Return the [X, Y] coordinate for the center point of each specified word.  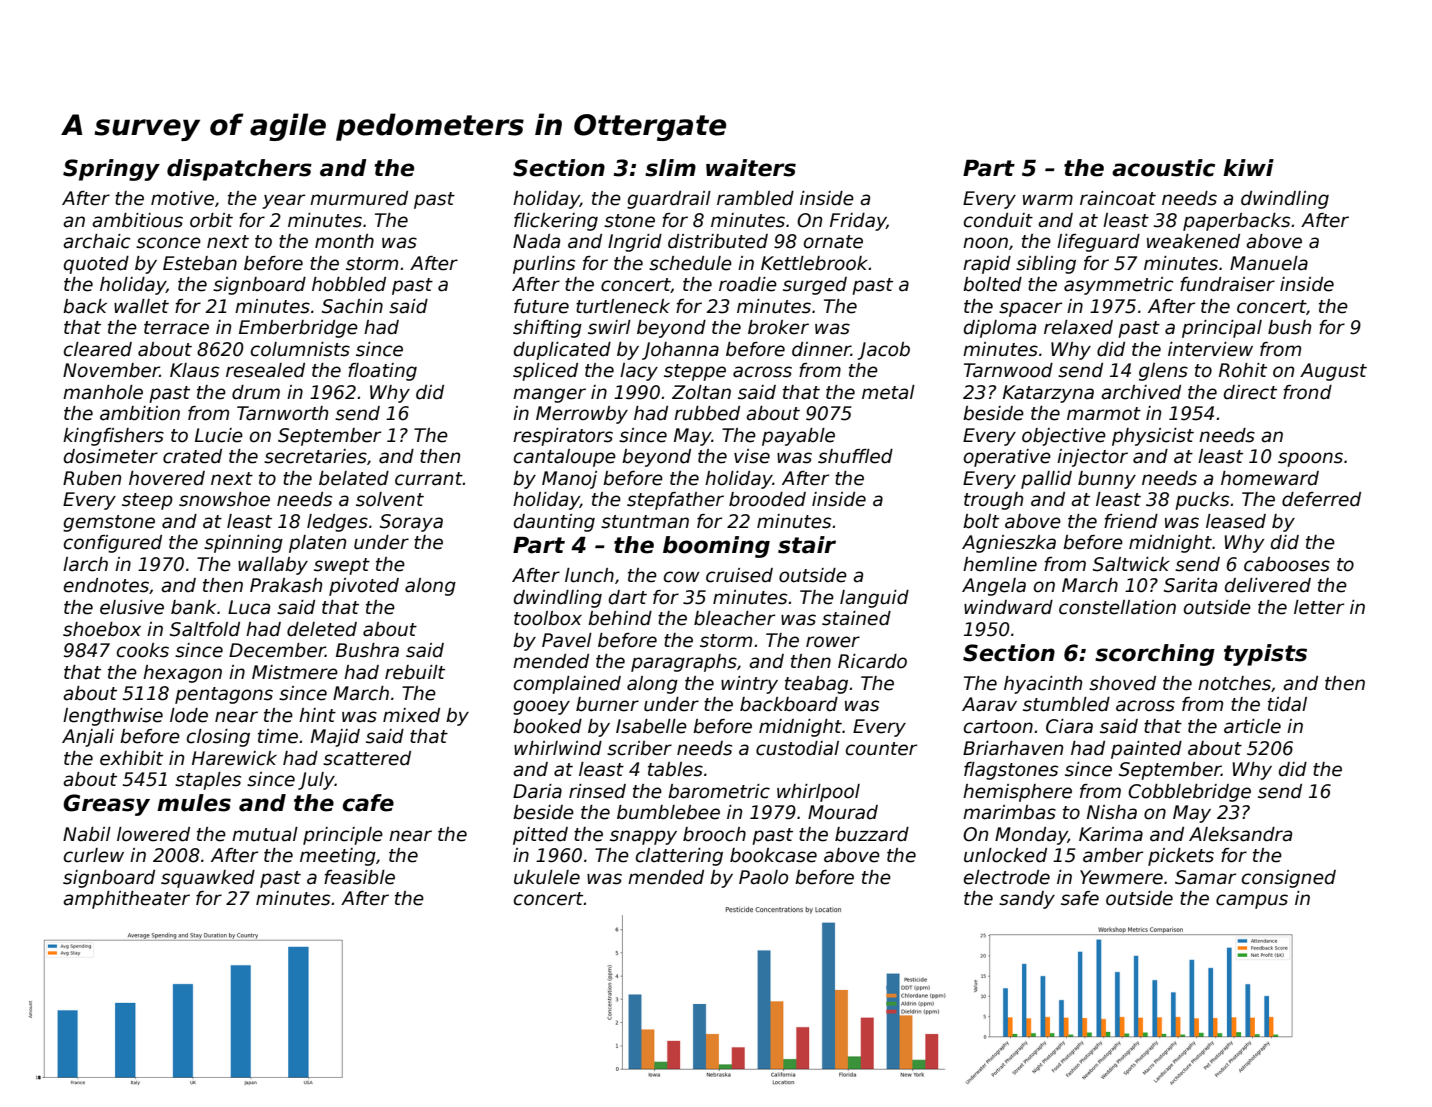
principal [1222, 329]
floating [382, 372]
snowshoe [224, 499]
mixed [411, 715]
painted [1146, 750]
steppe [695, 372]
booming [716, 547]
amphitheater [126, 900]
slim [670, 168]
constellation [1117, 607]
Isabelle [651, 726]
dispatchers [239, 170]
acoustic [1163, 168]
